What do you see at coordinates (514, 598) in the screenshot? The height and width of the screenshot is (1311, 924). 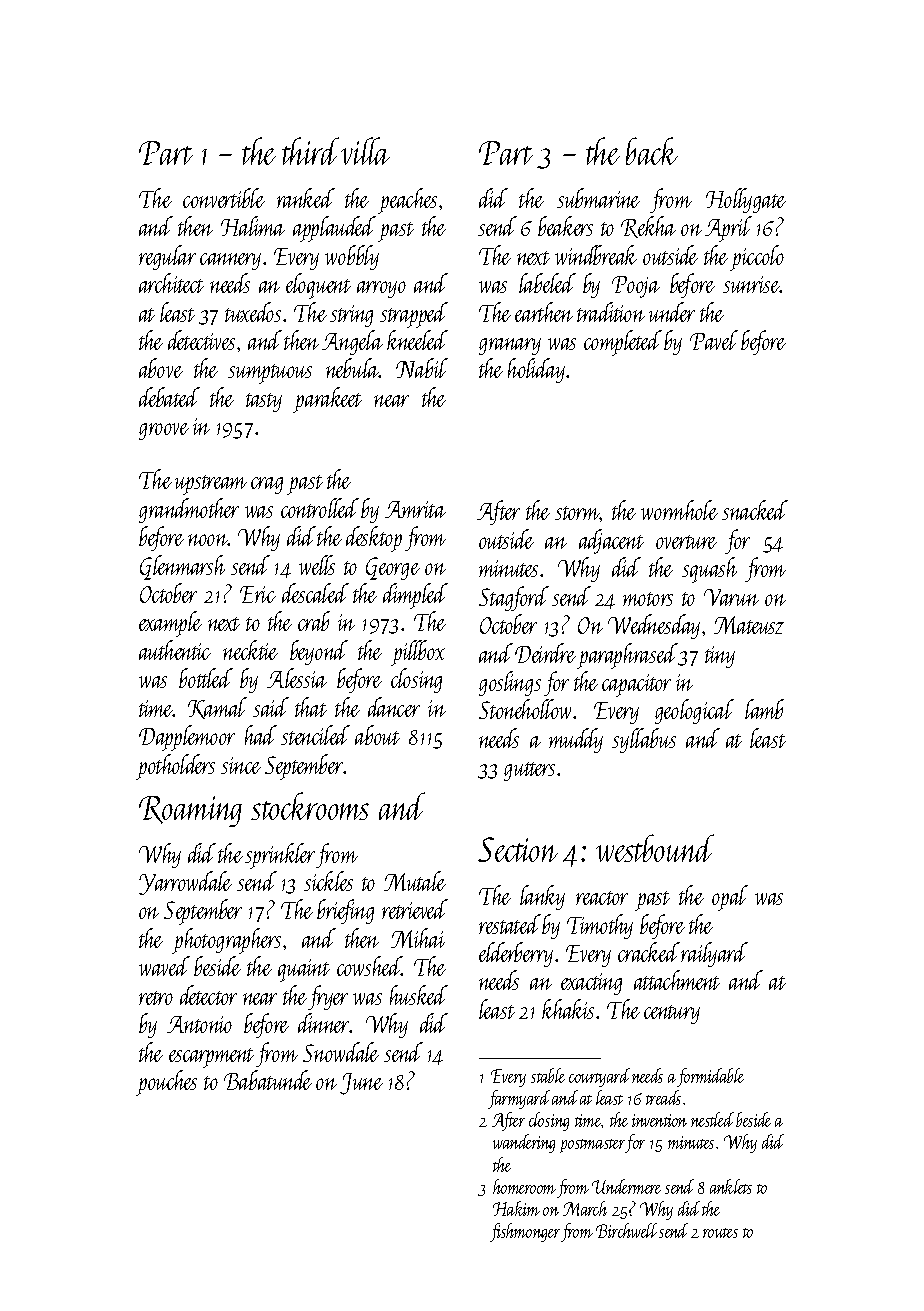 I see `Stagford` at bounding box center [514, 598].
